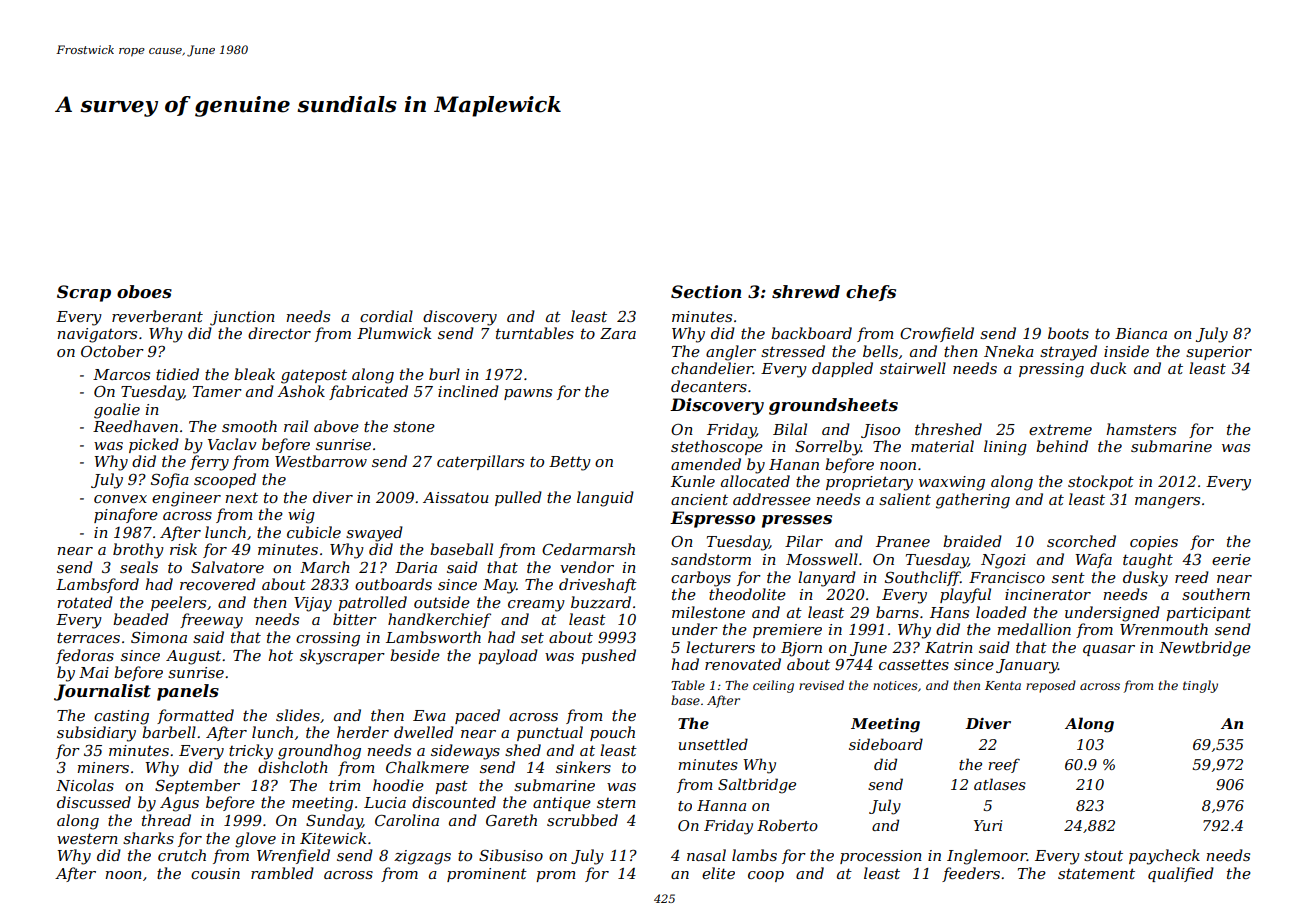  I want to click on brothy, so click(138, 551).
